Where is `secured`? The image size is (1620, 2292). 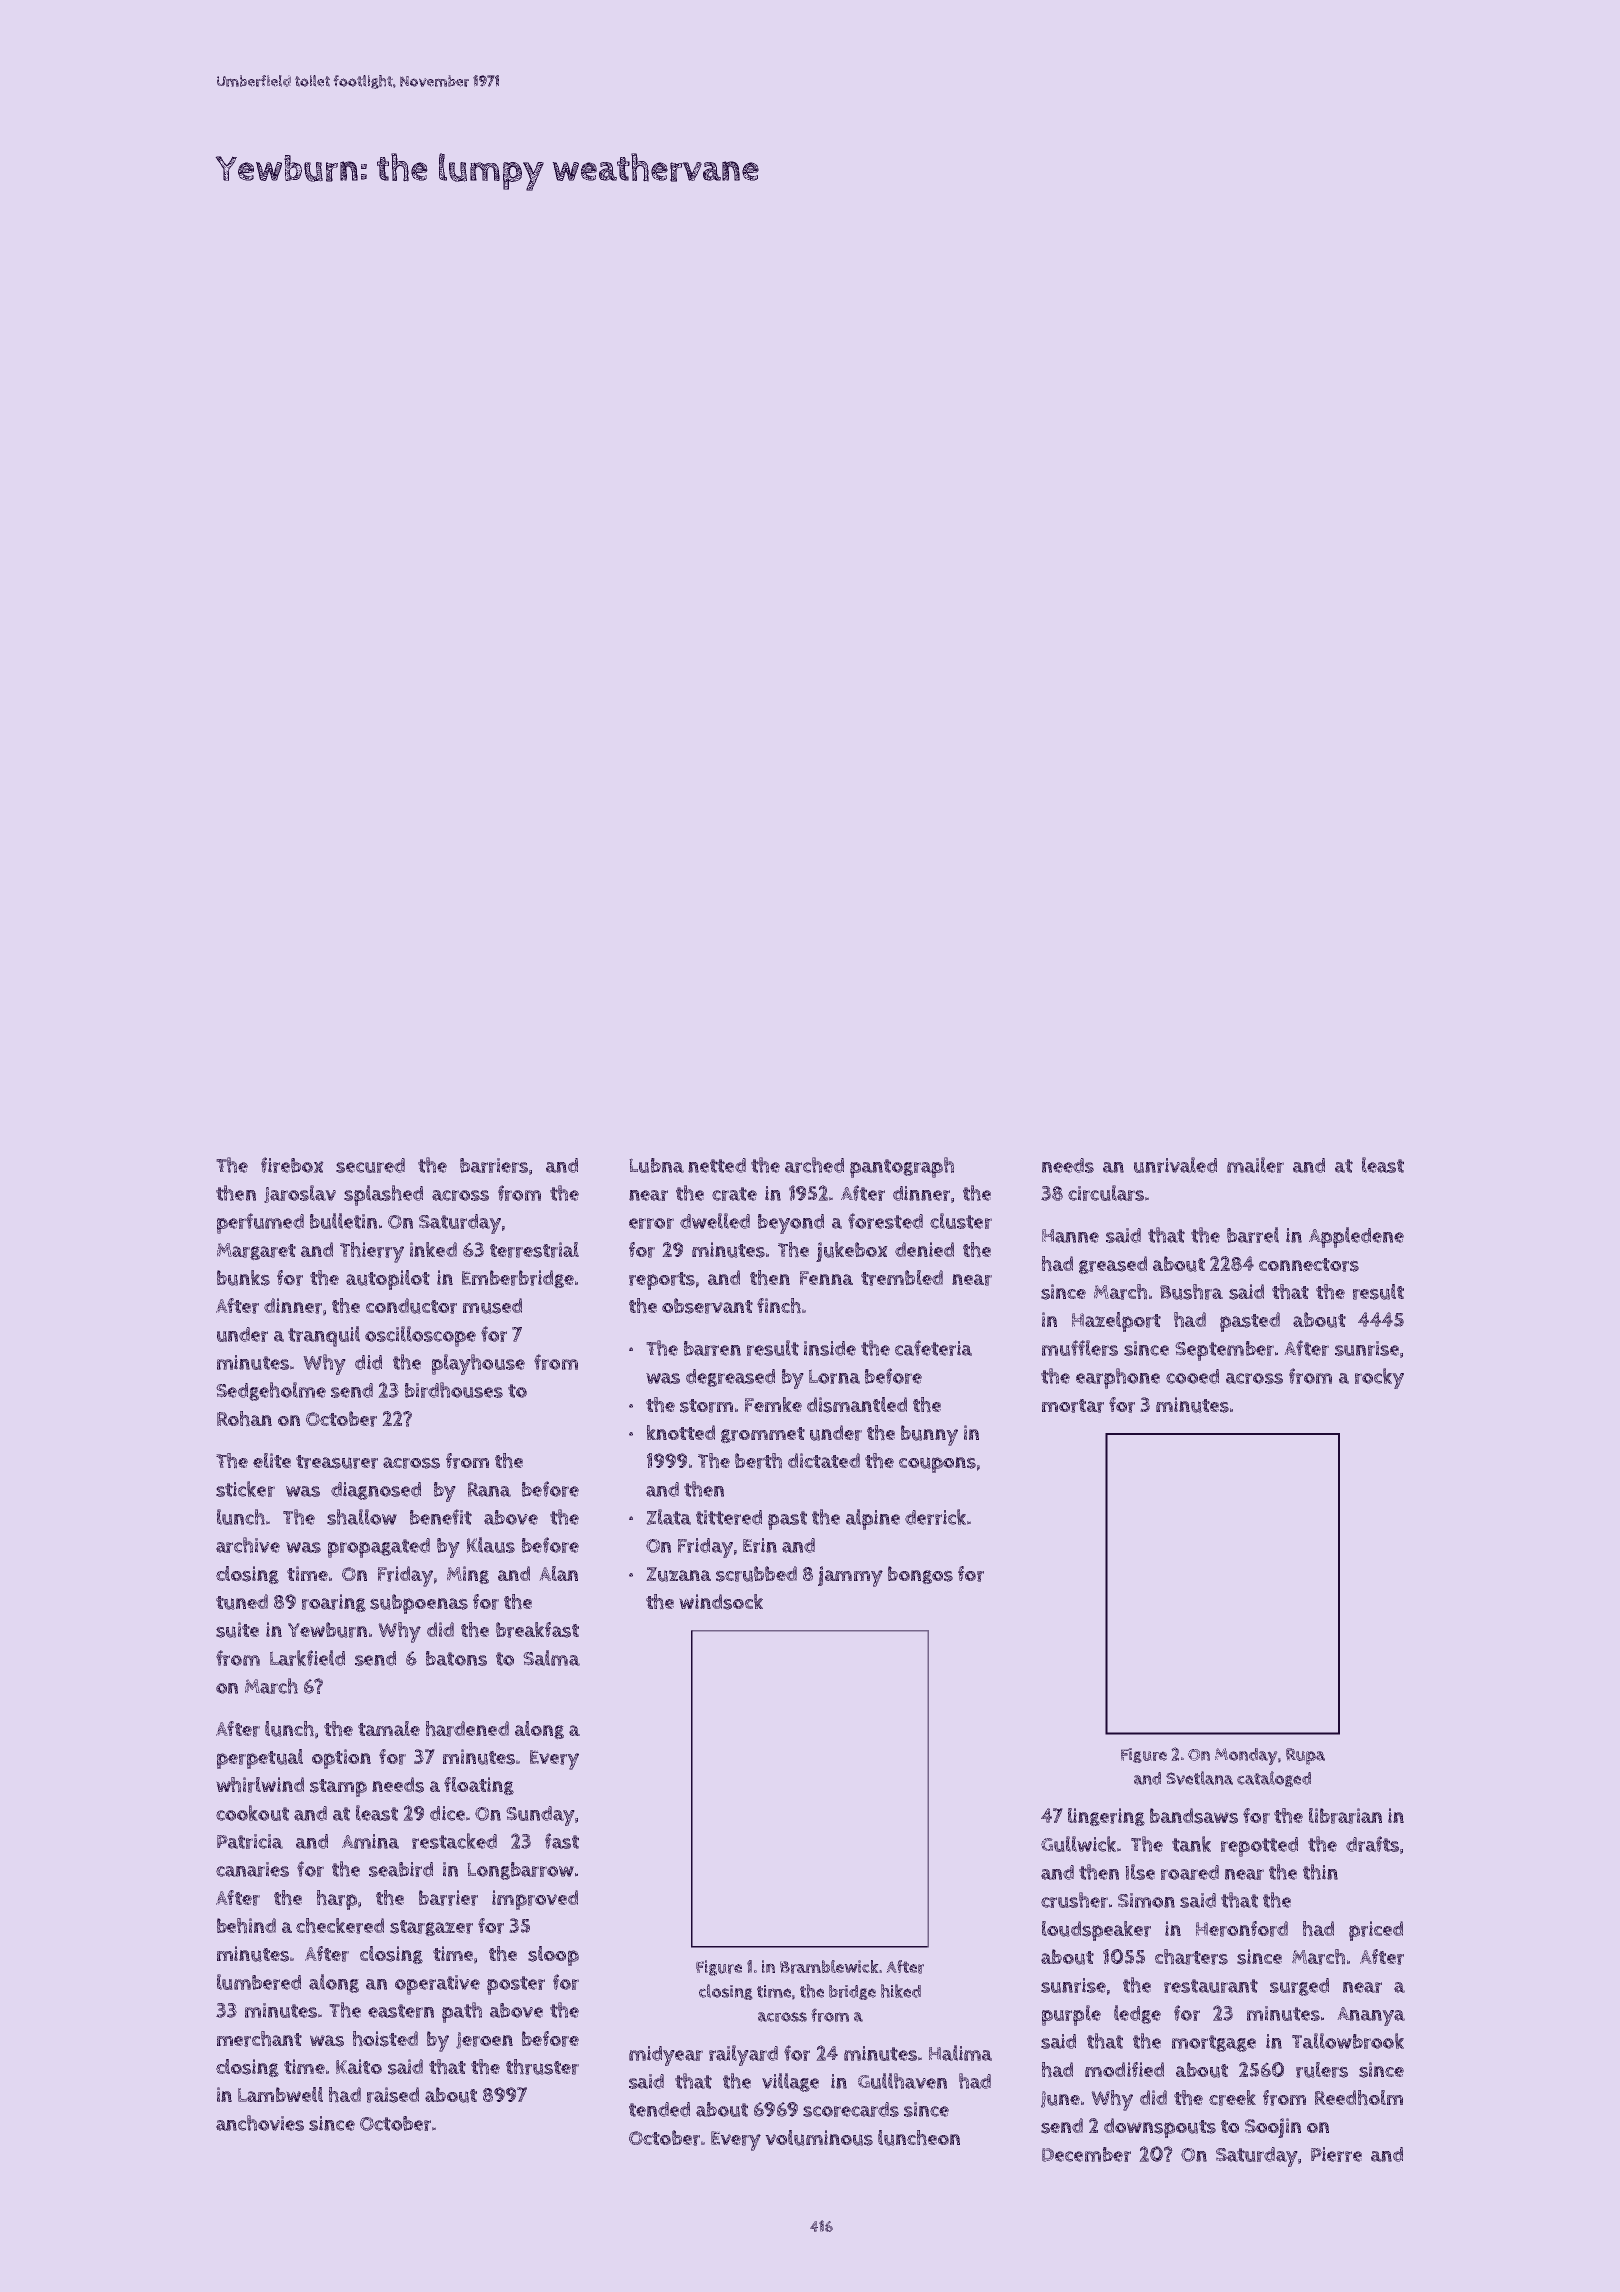 secured is located at coordinates (370, 1165).
